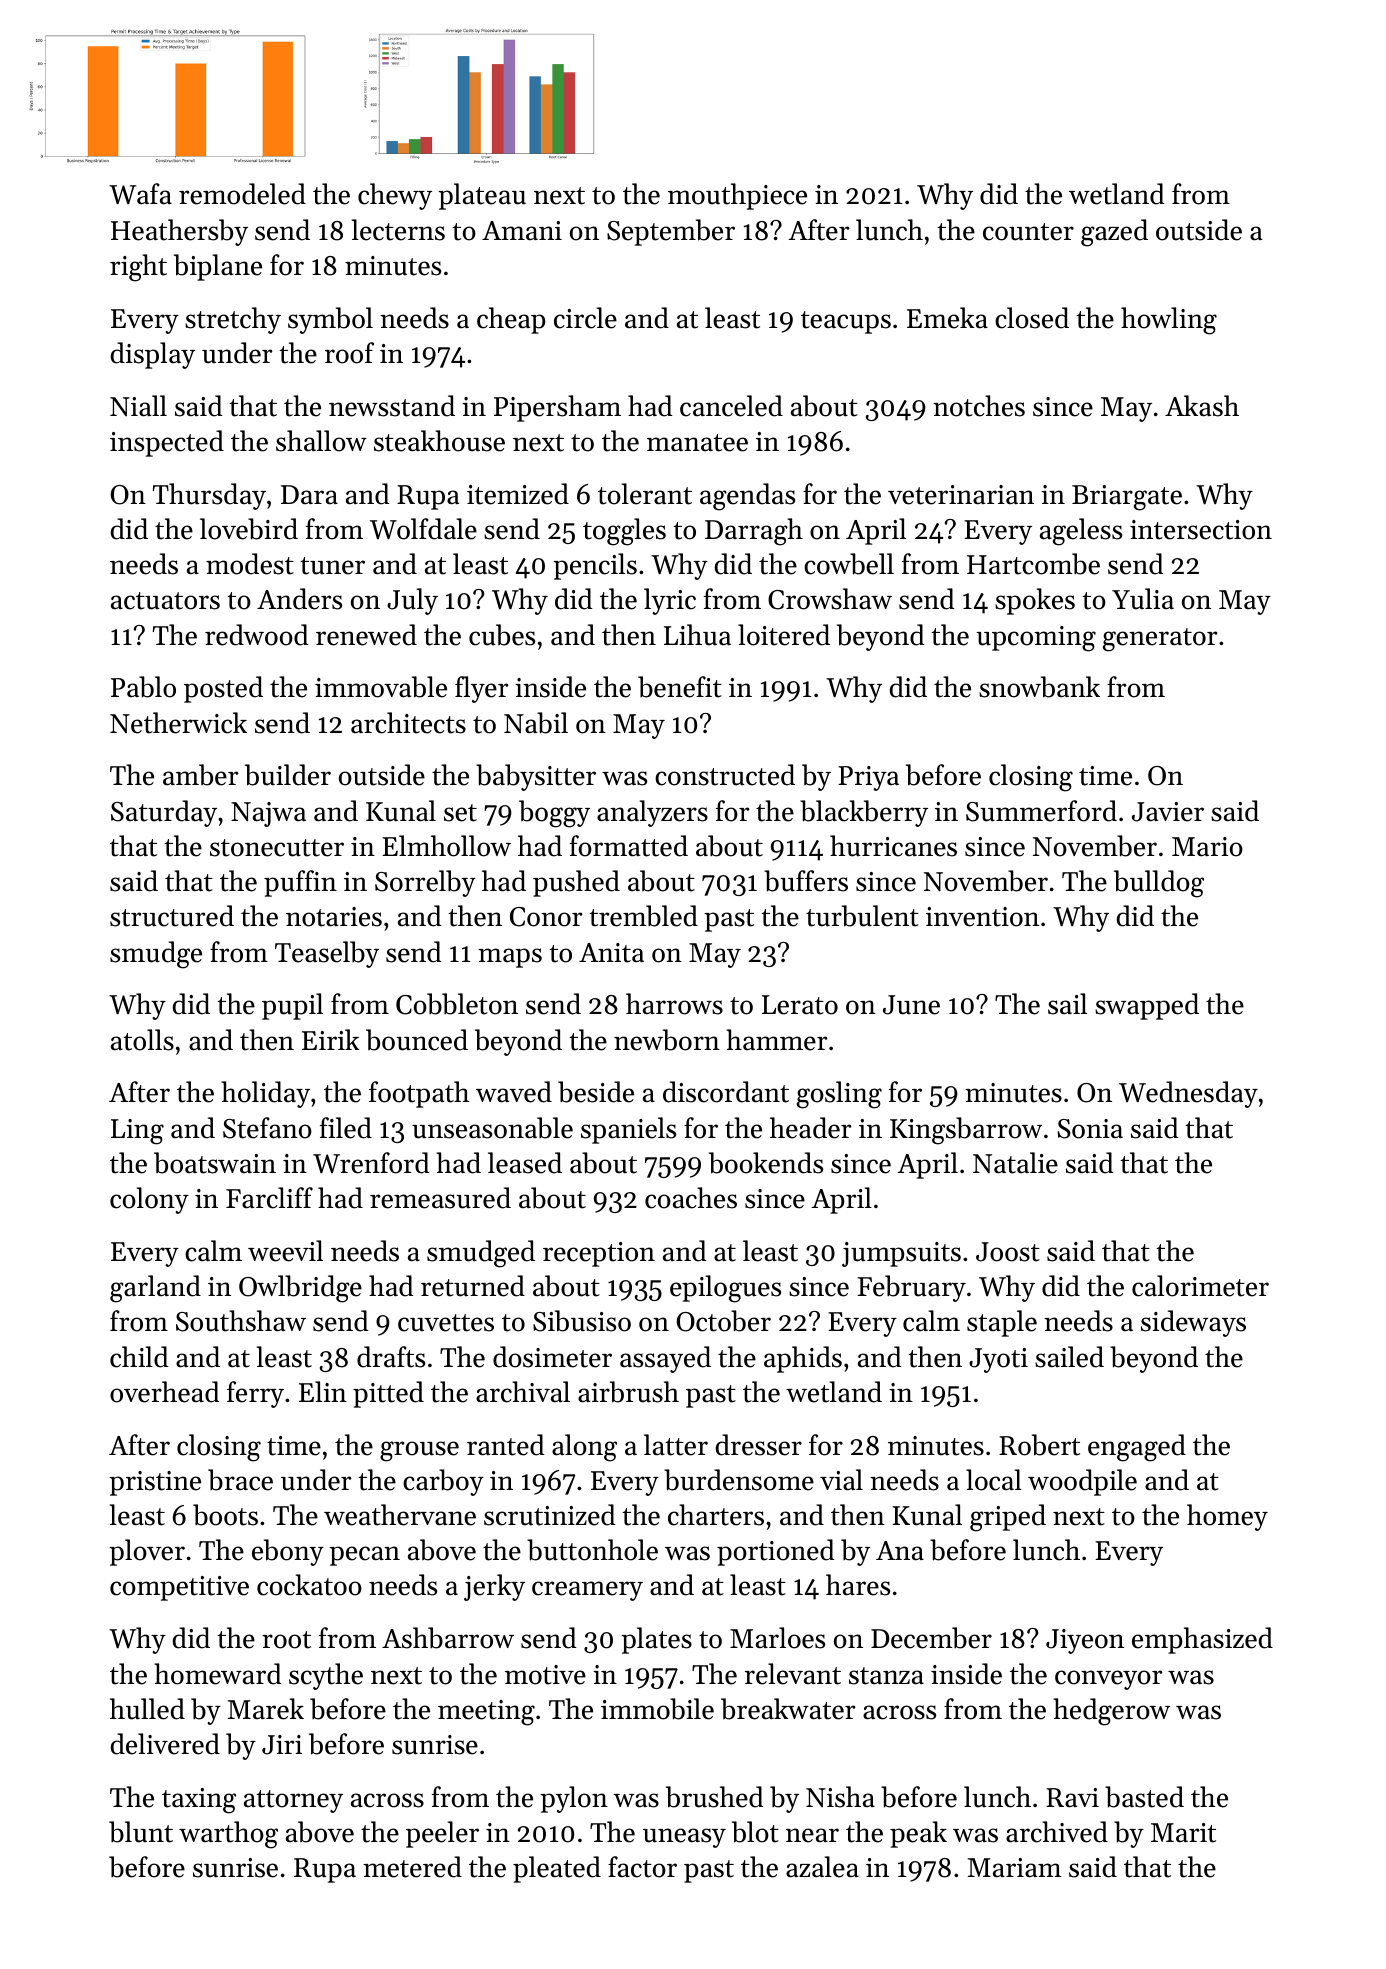 This screenshot has height=1969, width=1386. I want to click on counter, so click(1028, 232).
